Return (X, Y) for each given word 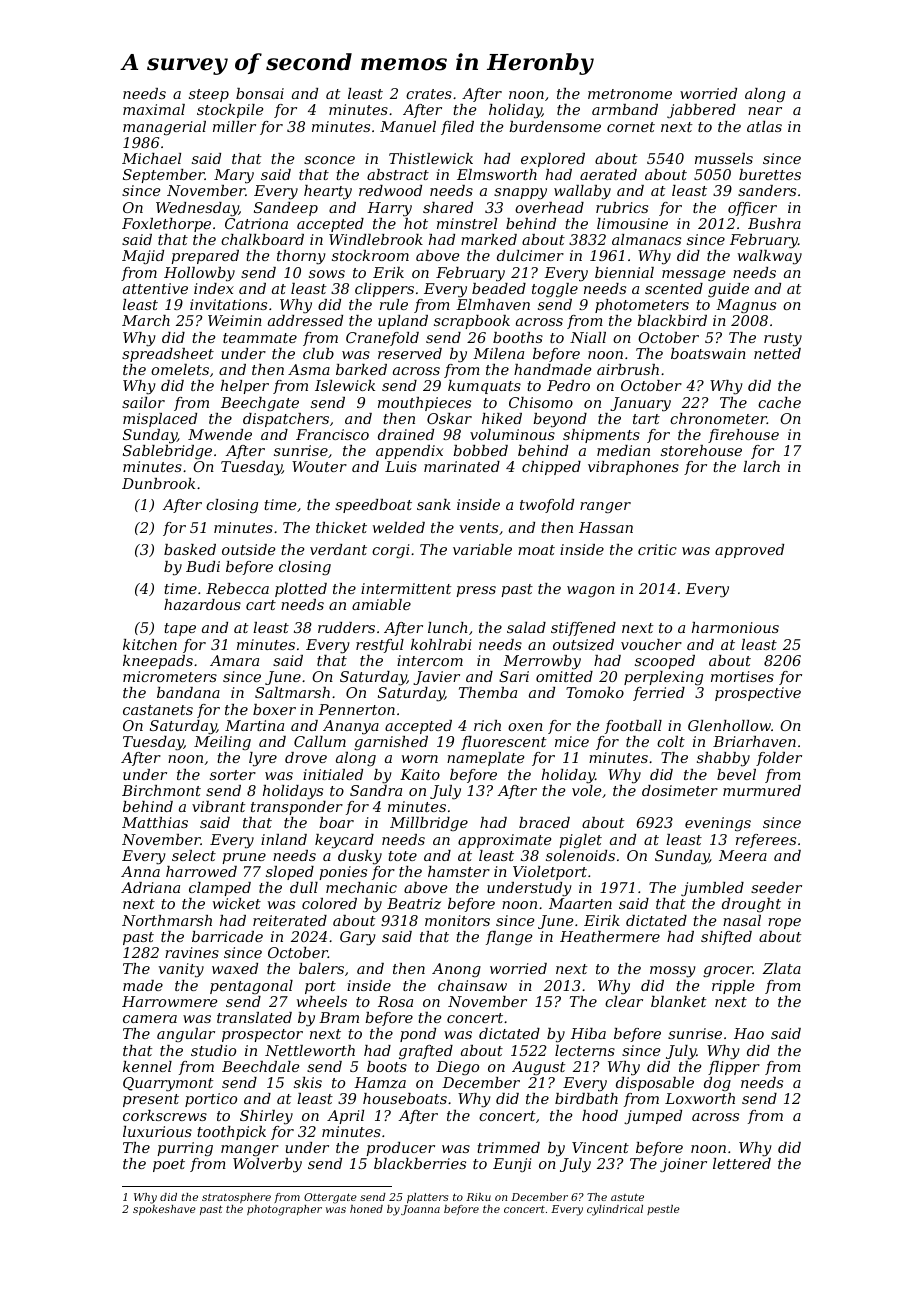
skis (308, 1082)
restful (380, 646)
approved (749, 551)
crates (429, 94)
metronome (630, 94)
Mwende (220, 434)
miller (234, 126)
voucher (651, 644)
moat (536, 550)
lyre (263, 759)
